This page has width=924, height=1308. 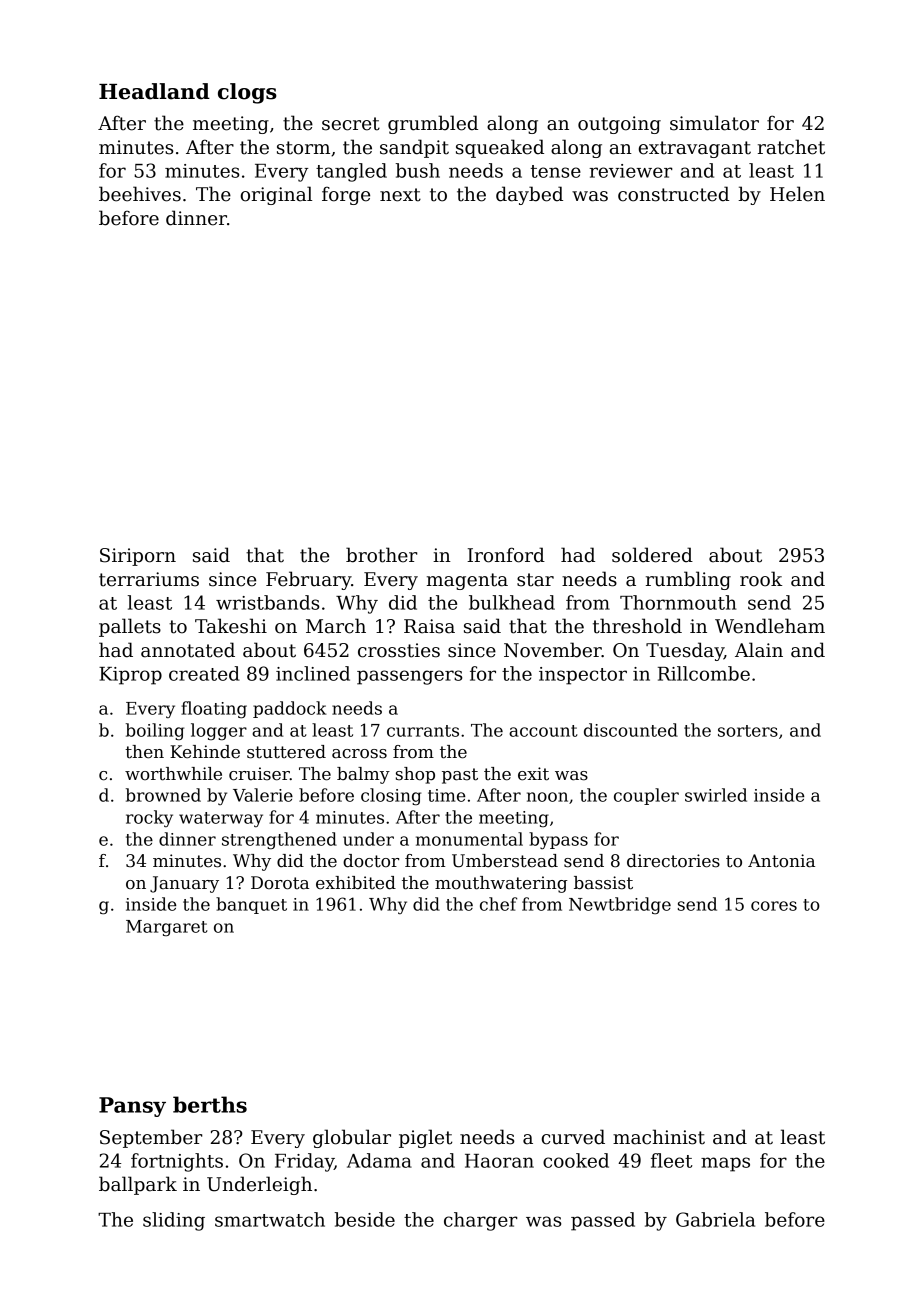 I want to click on daybed, so click(x=529, y=195).
